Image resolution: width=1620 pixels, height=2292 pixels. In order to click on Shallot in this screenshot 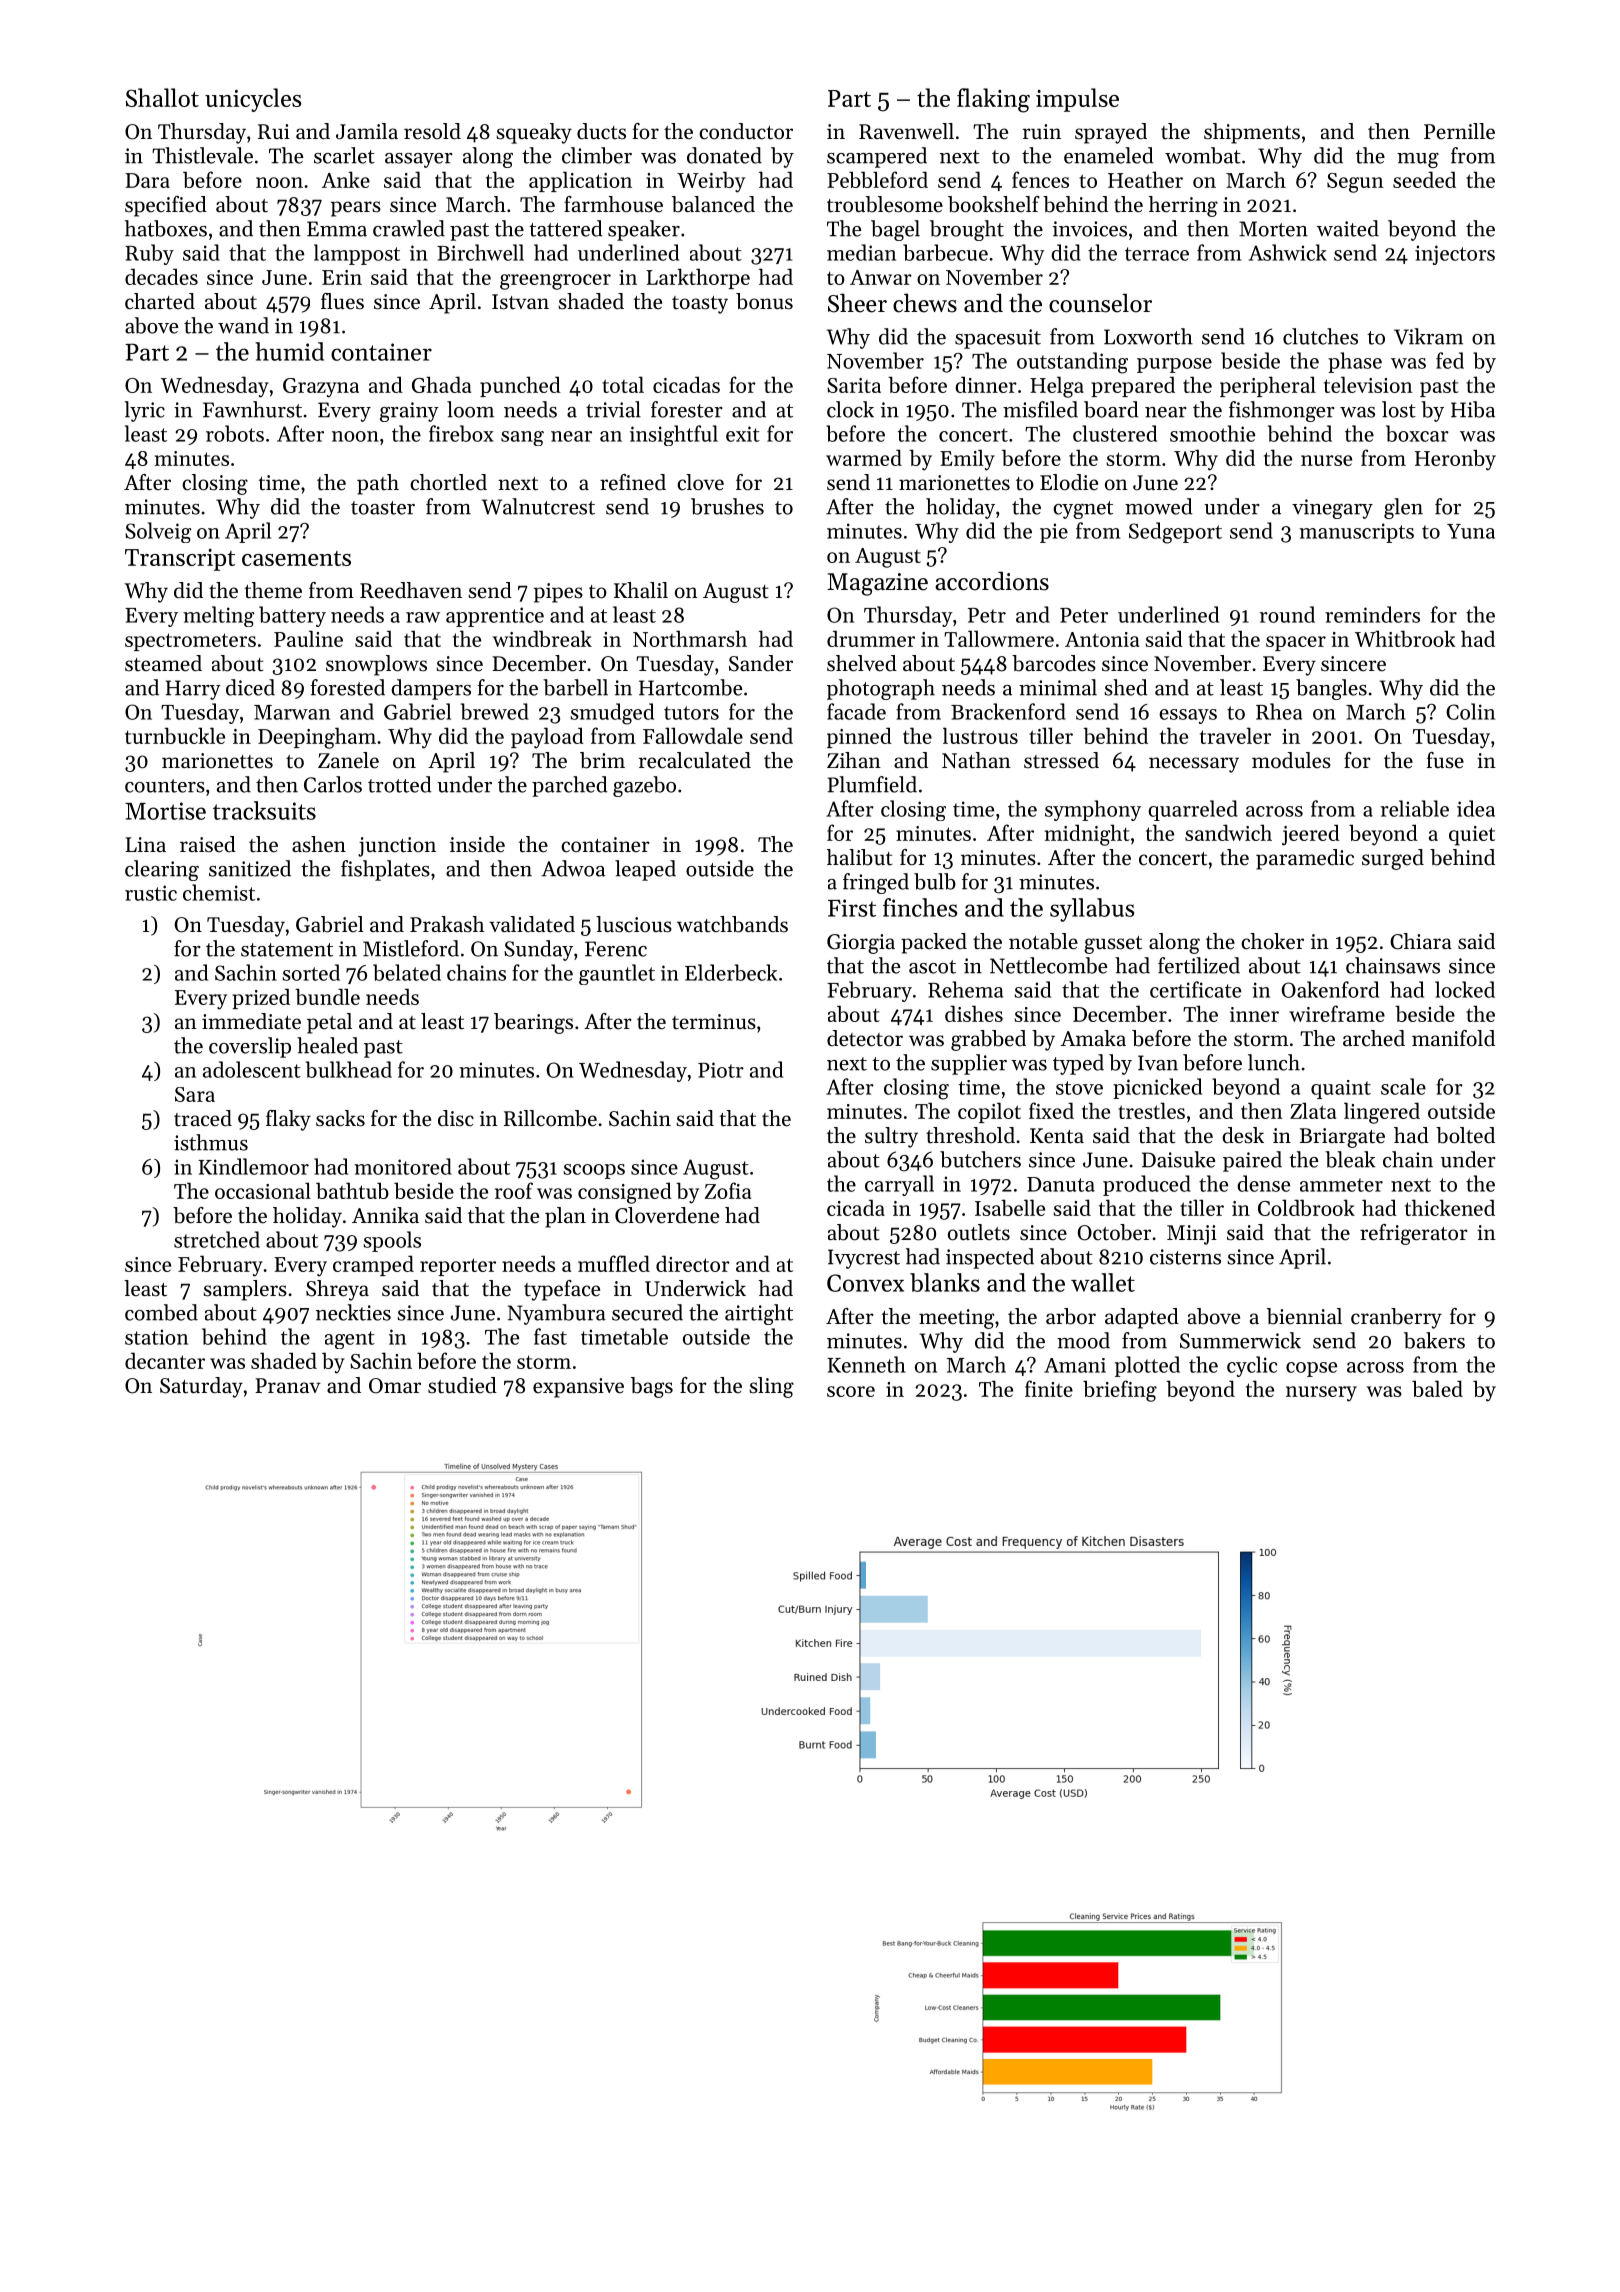, I will do `click(162, 97)`.
